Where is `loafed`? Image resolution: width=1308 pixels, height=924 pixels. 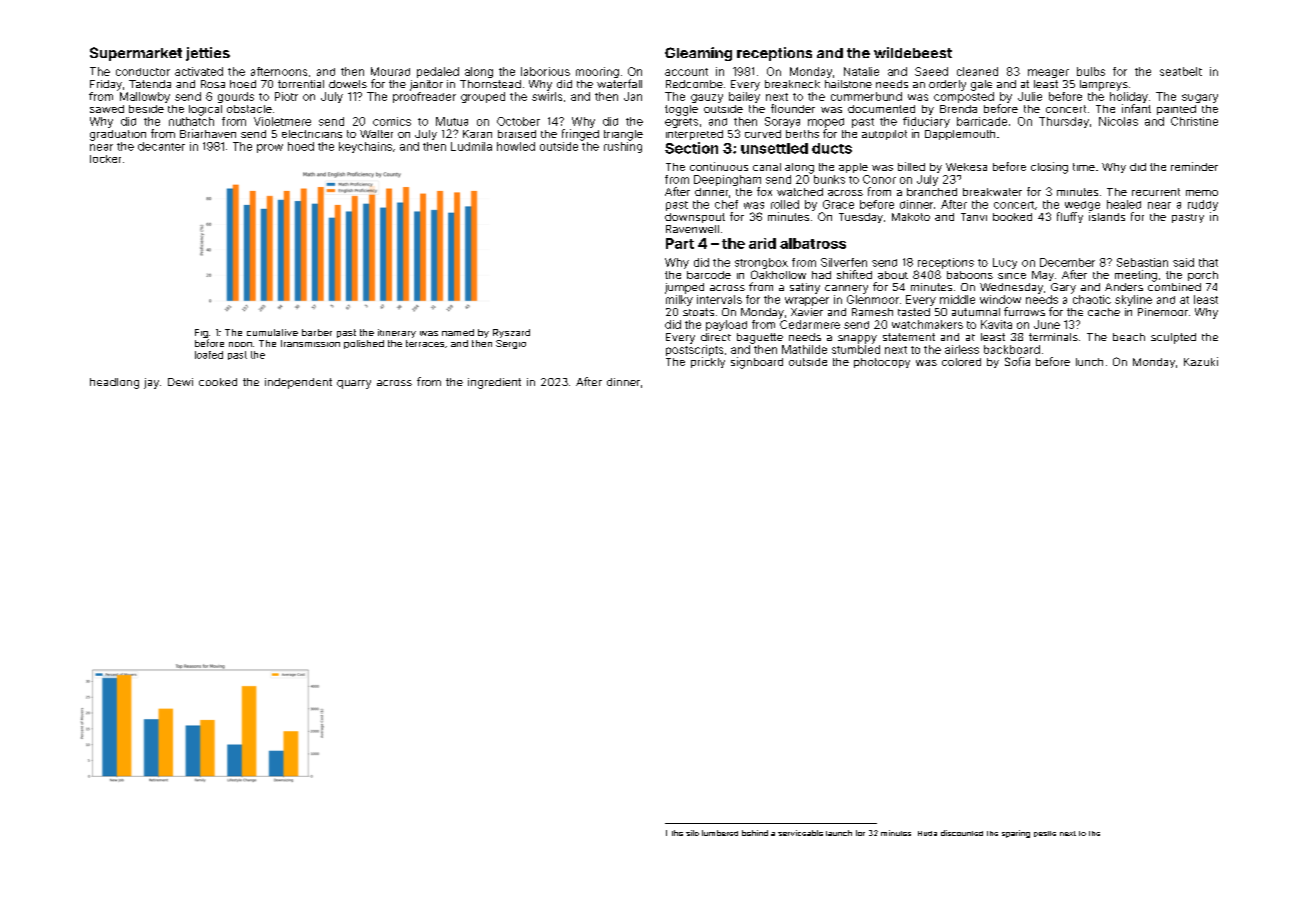 loafed is located at coordinates (209, 355).
